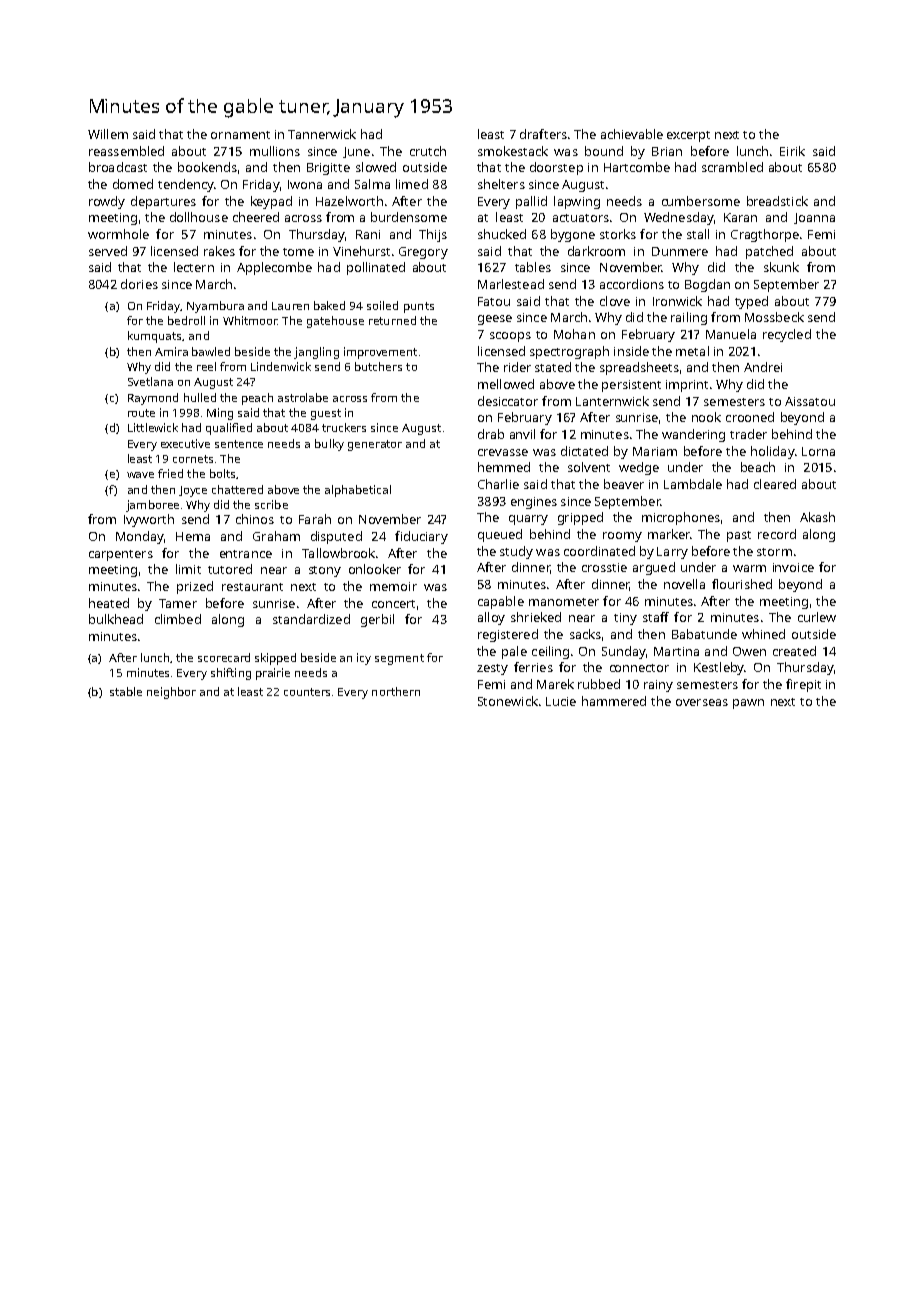  What do you see at coordinates (702, 702) in the screenshot?
I see `overseas` at bounding box center [702, 702].
